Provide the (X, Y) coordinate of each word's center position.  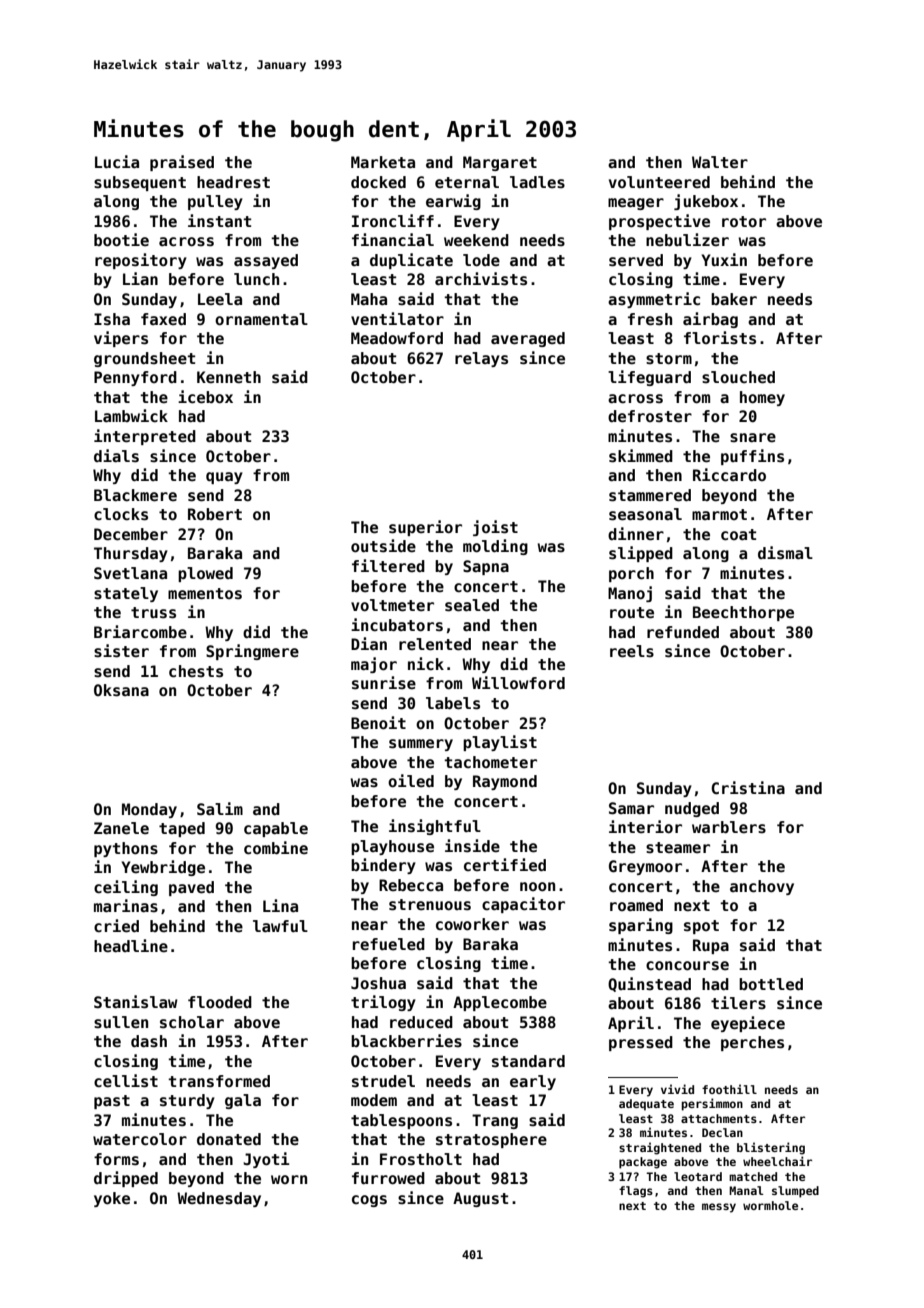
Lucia (117, 162)
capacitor (523, 905)
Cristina (748, 788)
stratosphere (491, 1140)
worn (289, 1179)
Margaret (500, 163)
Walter (720, 162)
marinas (126, 905)
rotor (744, 221)
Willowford (518, 682)
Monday (149, 810)
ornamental (261, 319)
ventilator (397, 318)
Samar (631, 808)
